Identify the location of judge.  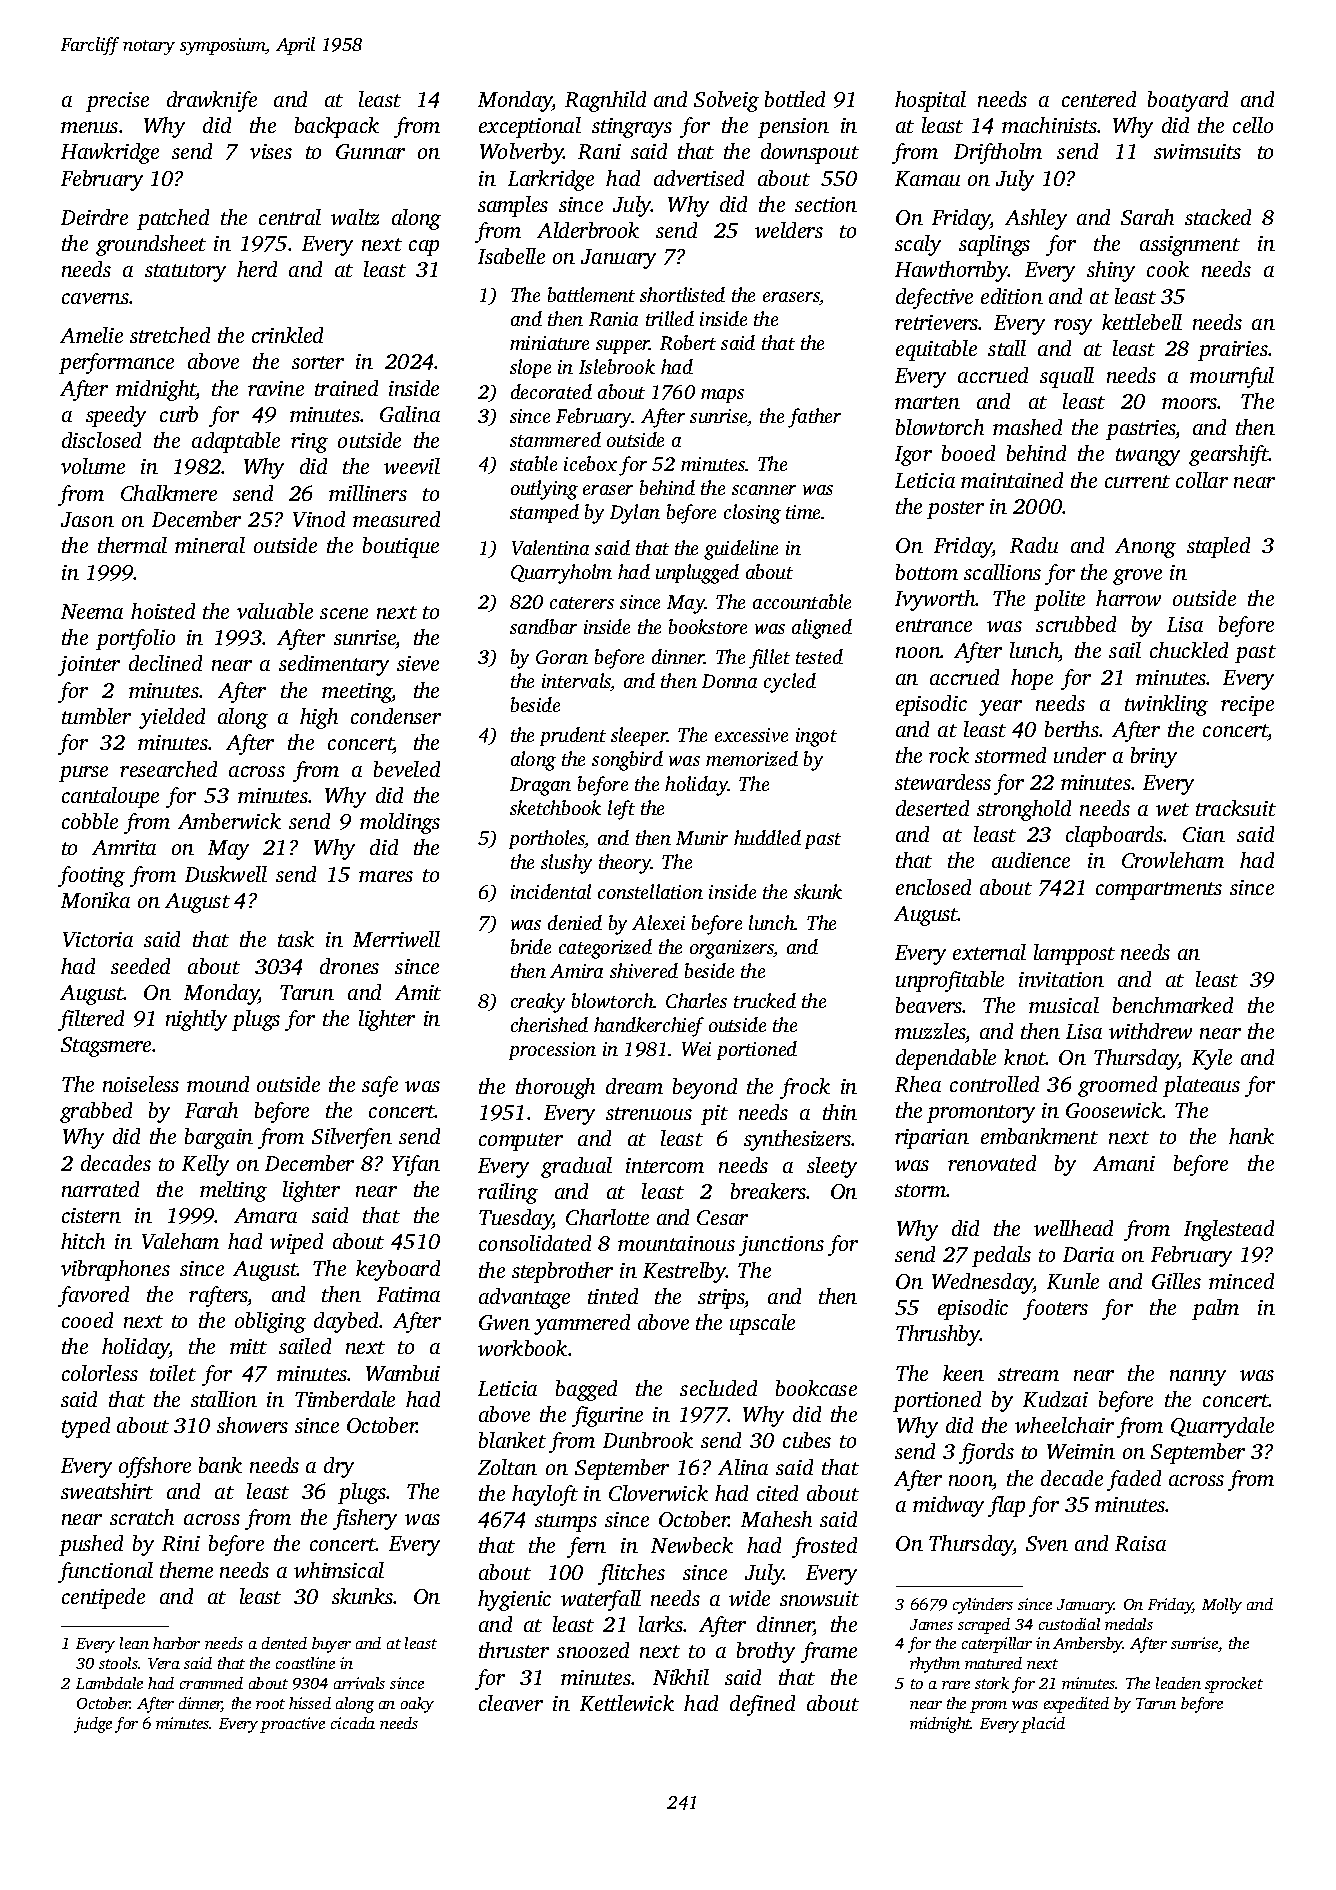
(93, 1725).
